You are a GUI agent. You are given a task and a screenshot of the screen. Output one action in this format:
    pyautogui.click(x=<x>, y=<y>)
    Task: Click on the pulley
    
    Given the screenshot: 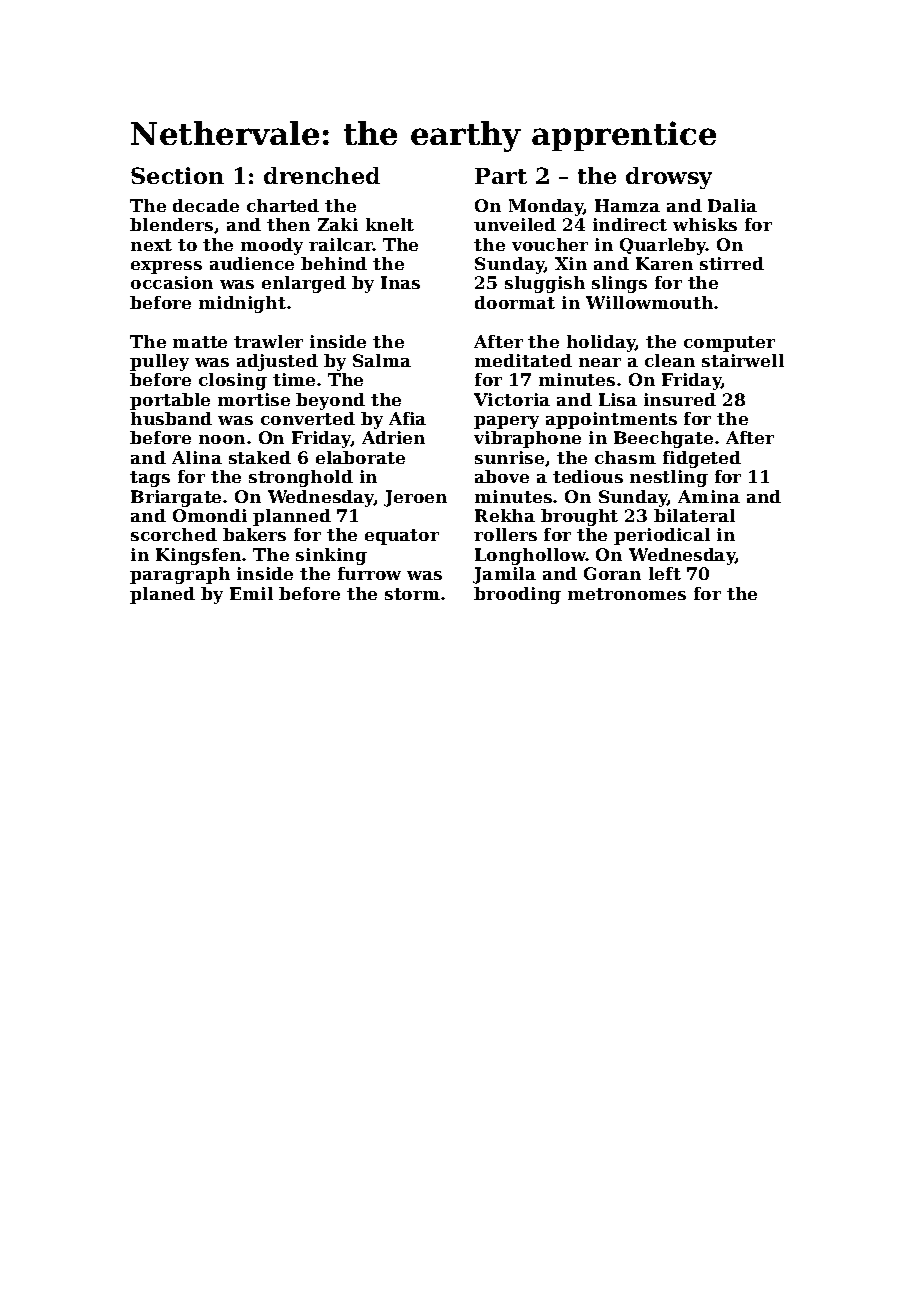 What is the action you would take?
    pyautogui.click(x=159, y=362)
